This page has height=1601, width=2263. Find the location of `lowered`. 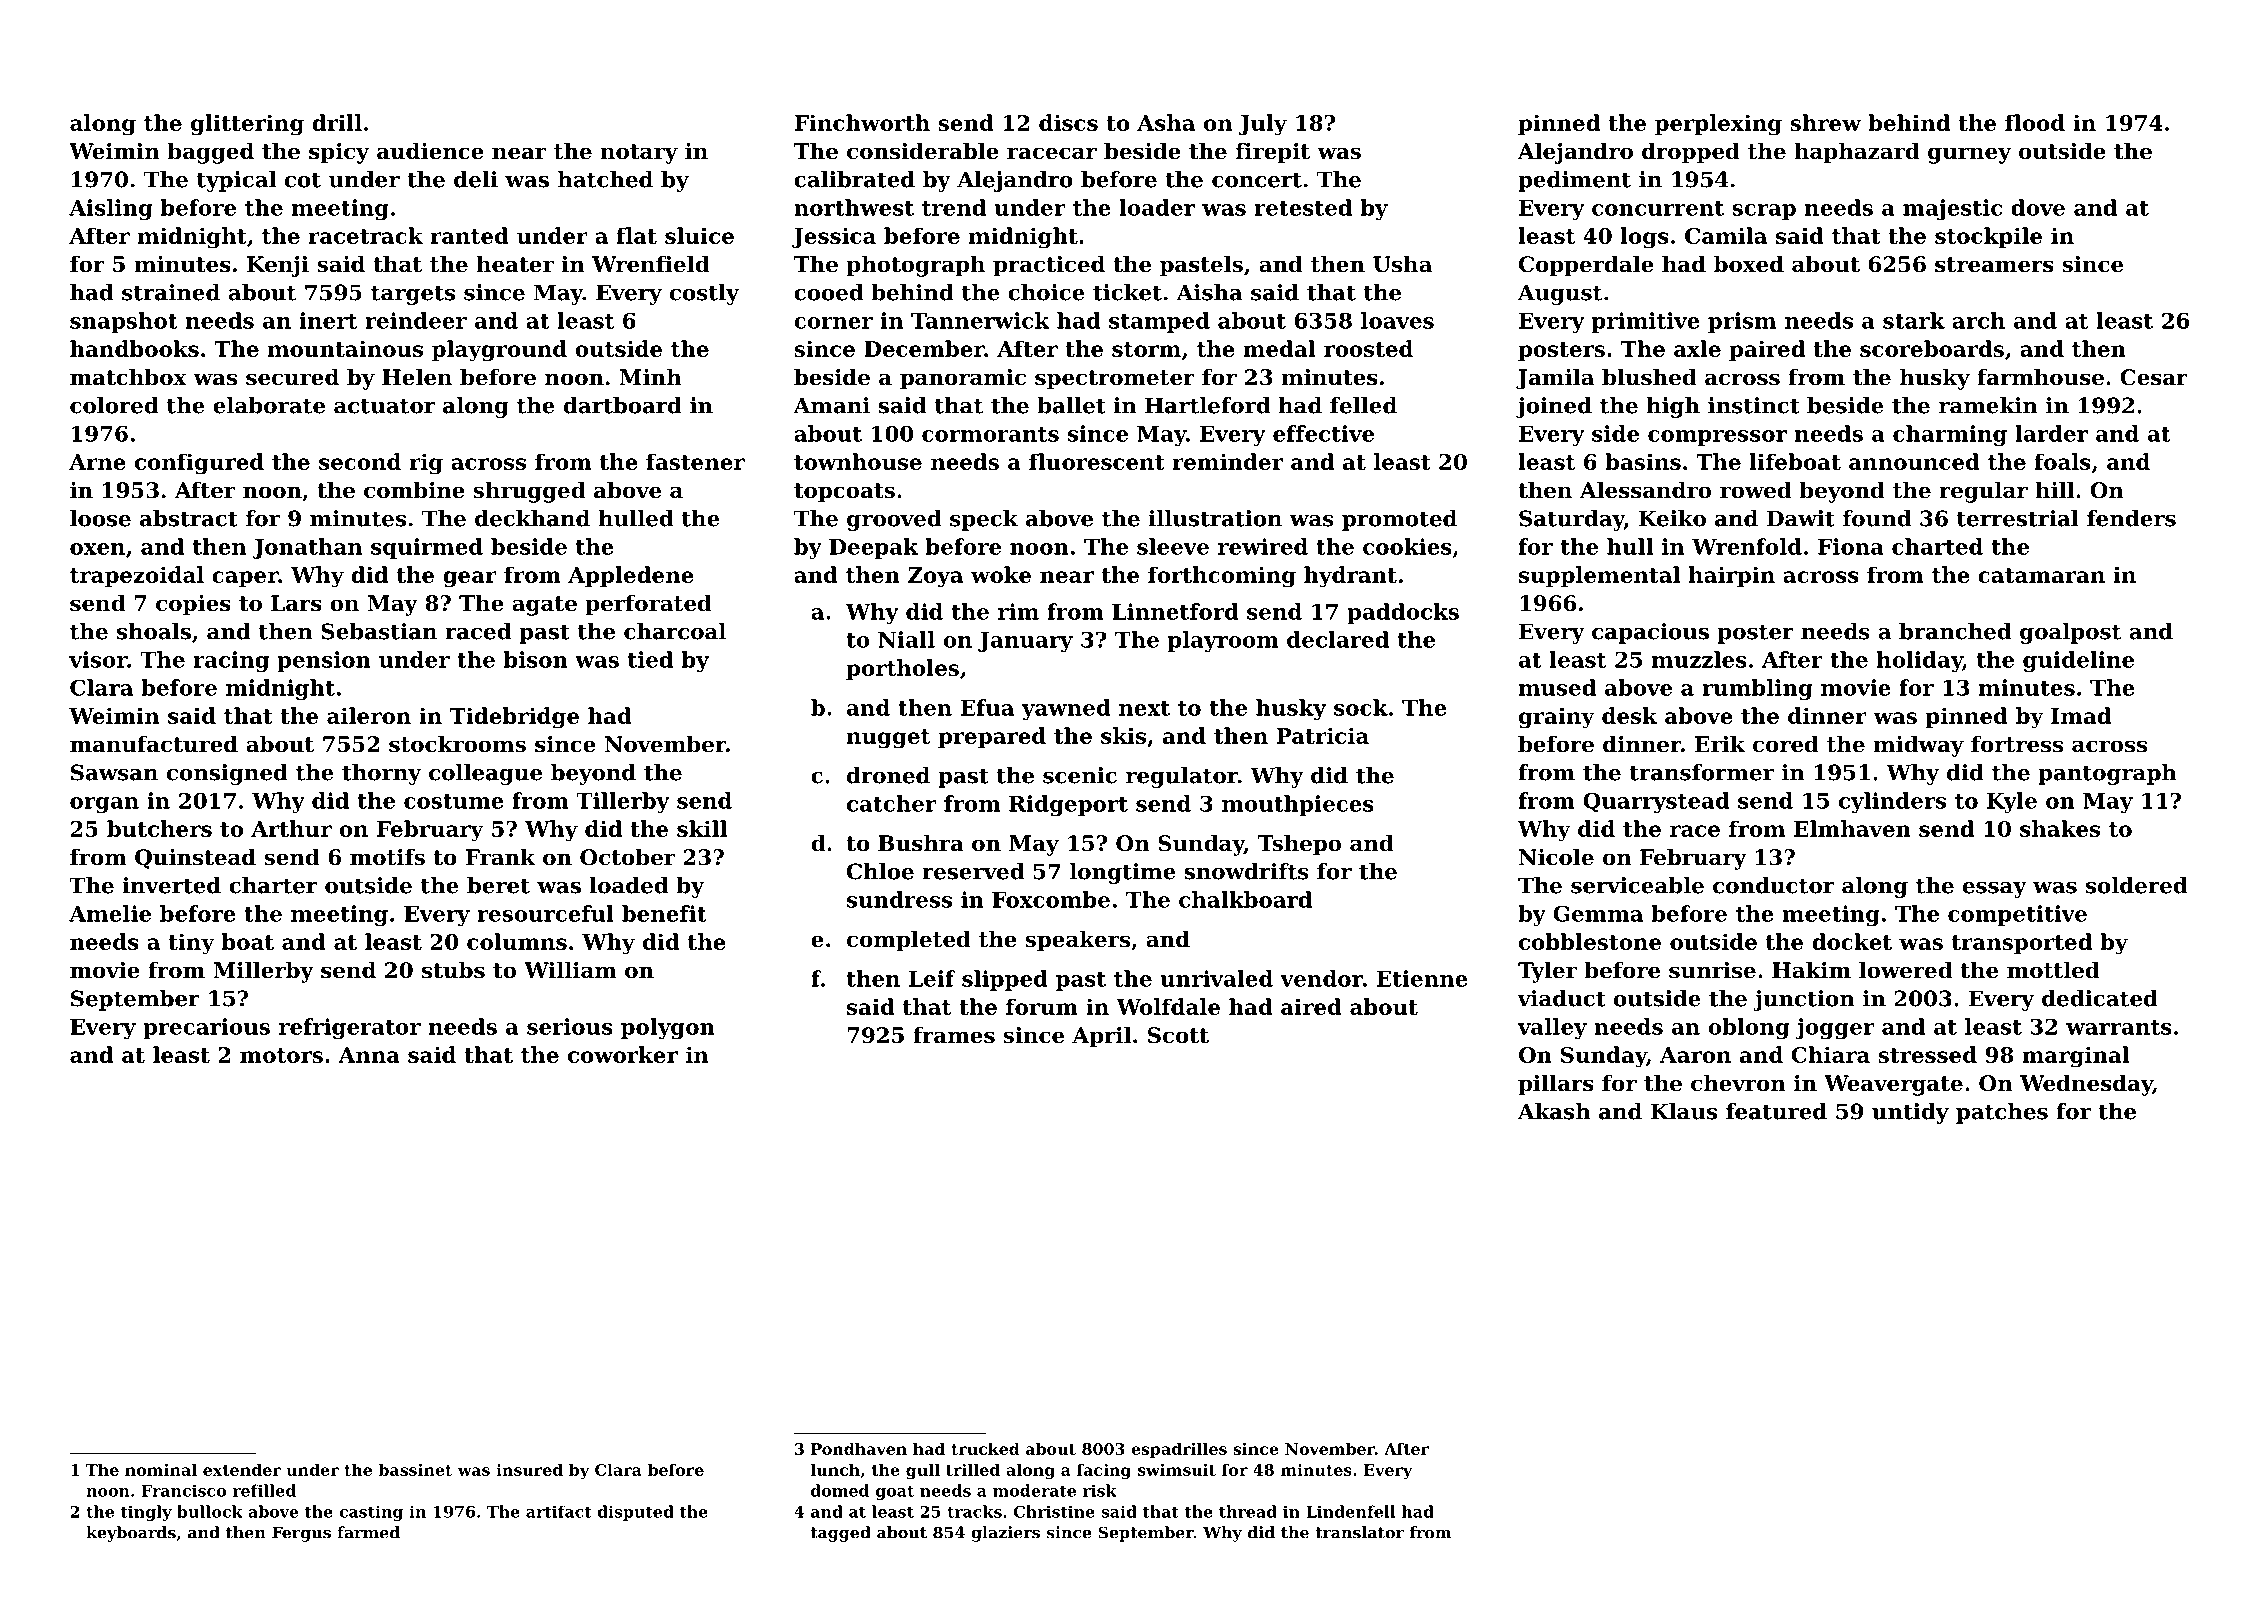

lowered is located at coordinates (1905, 970).
